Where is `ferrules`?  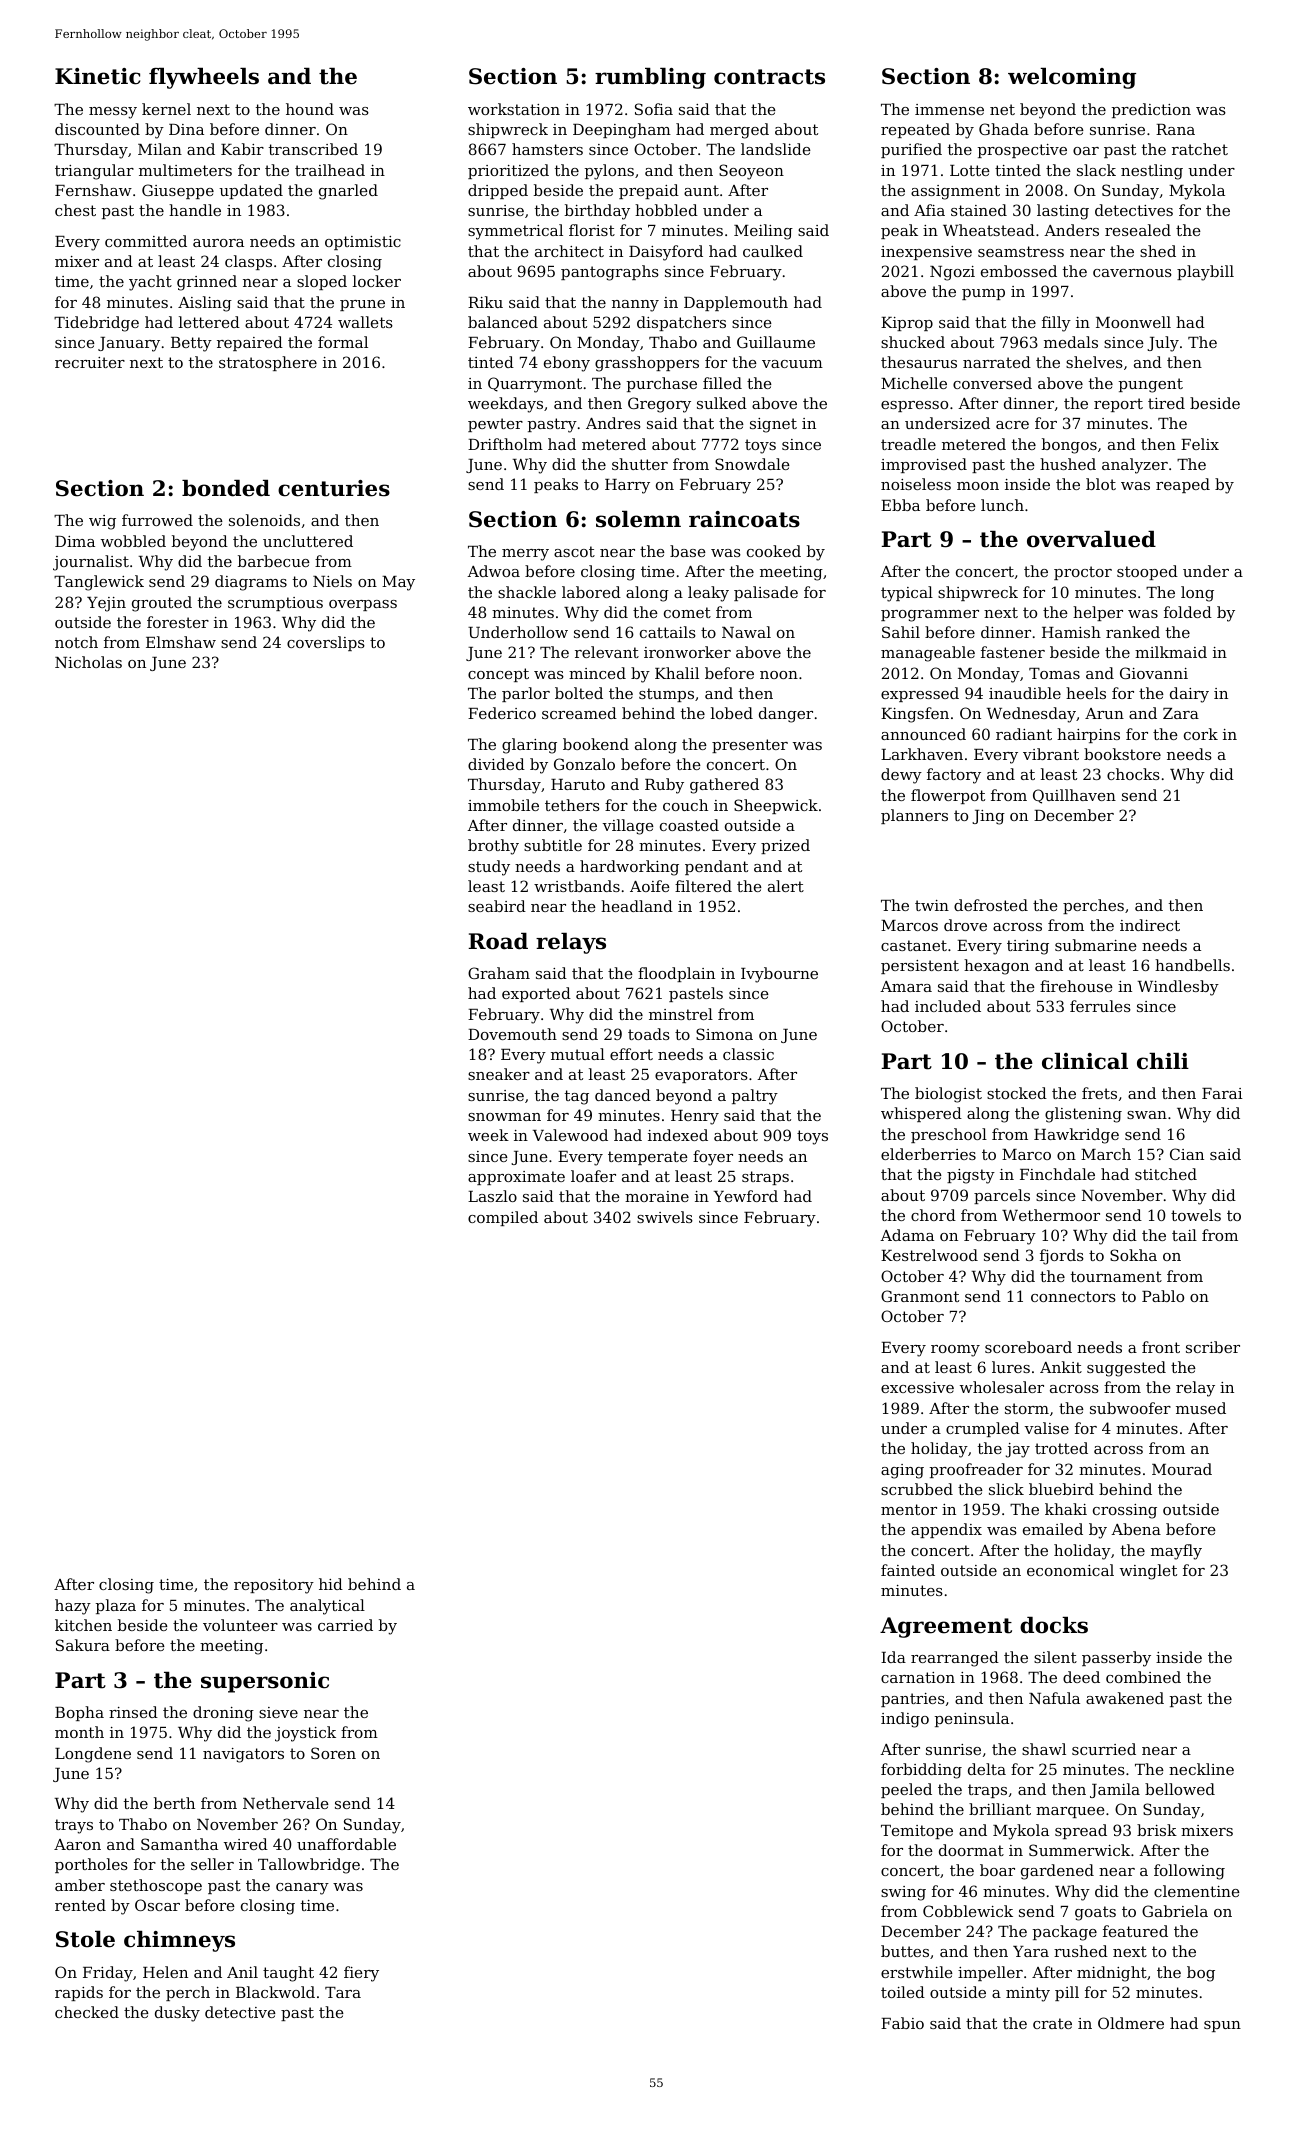 ferrules is located at coordinates (1100, 1006).
